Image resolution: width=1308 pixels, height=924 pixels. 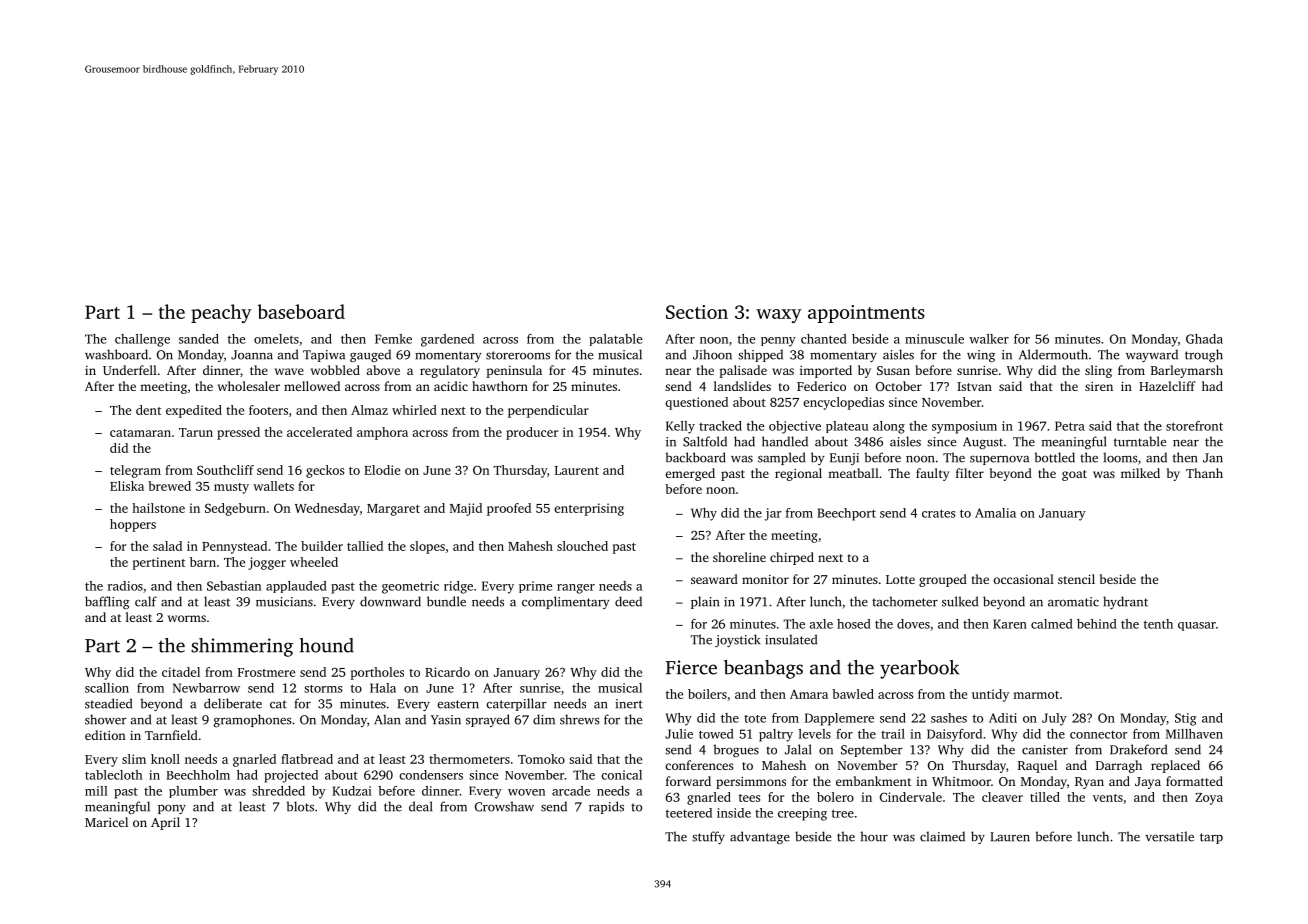 What do you see at coordinates (1152, 355) in the document?
I see `wayward` at bounding box center [1152, 355].
